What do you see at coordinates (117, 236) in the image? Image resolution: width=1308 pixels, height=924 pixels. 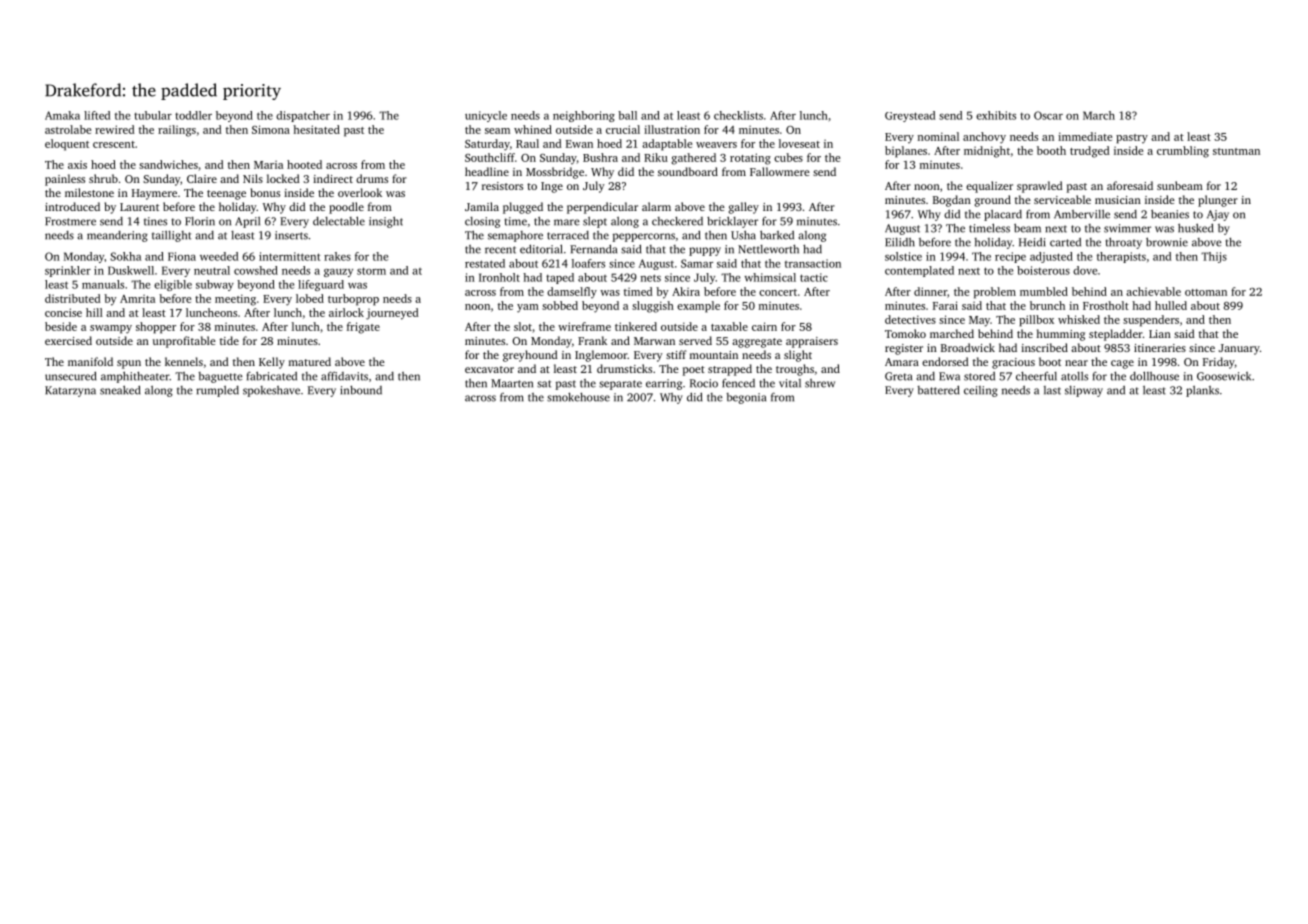 I see `meandering` at bounding box center [117, 236].
